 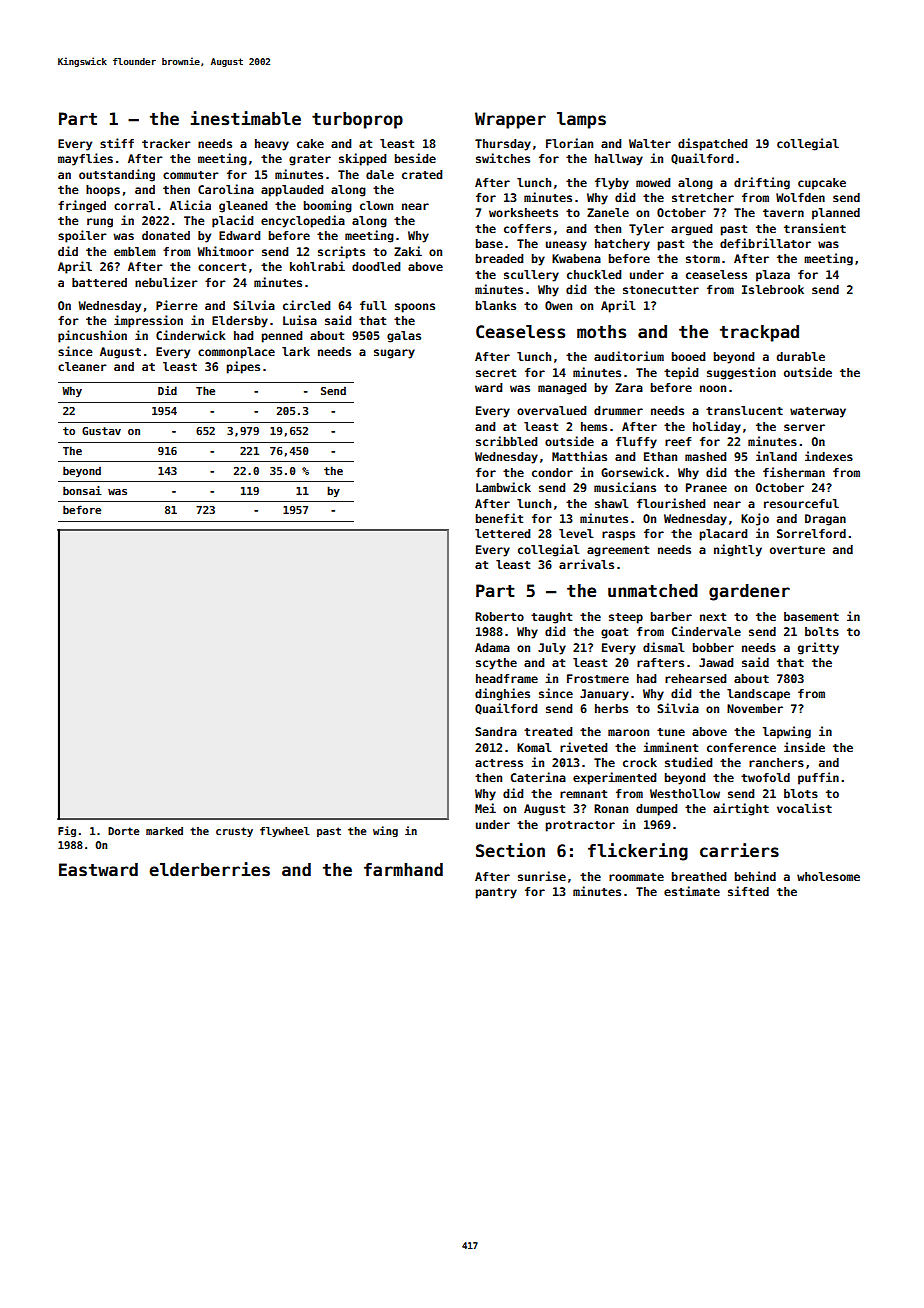 I want to click on indexes, so click(x=829, y=456).
